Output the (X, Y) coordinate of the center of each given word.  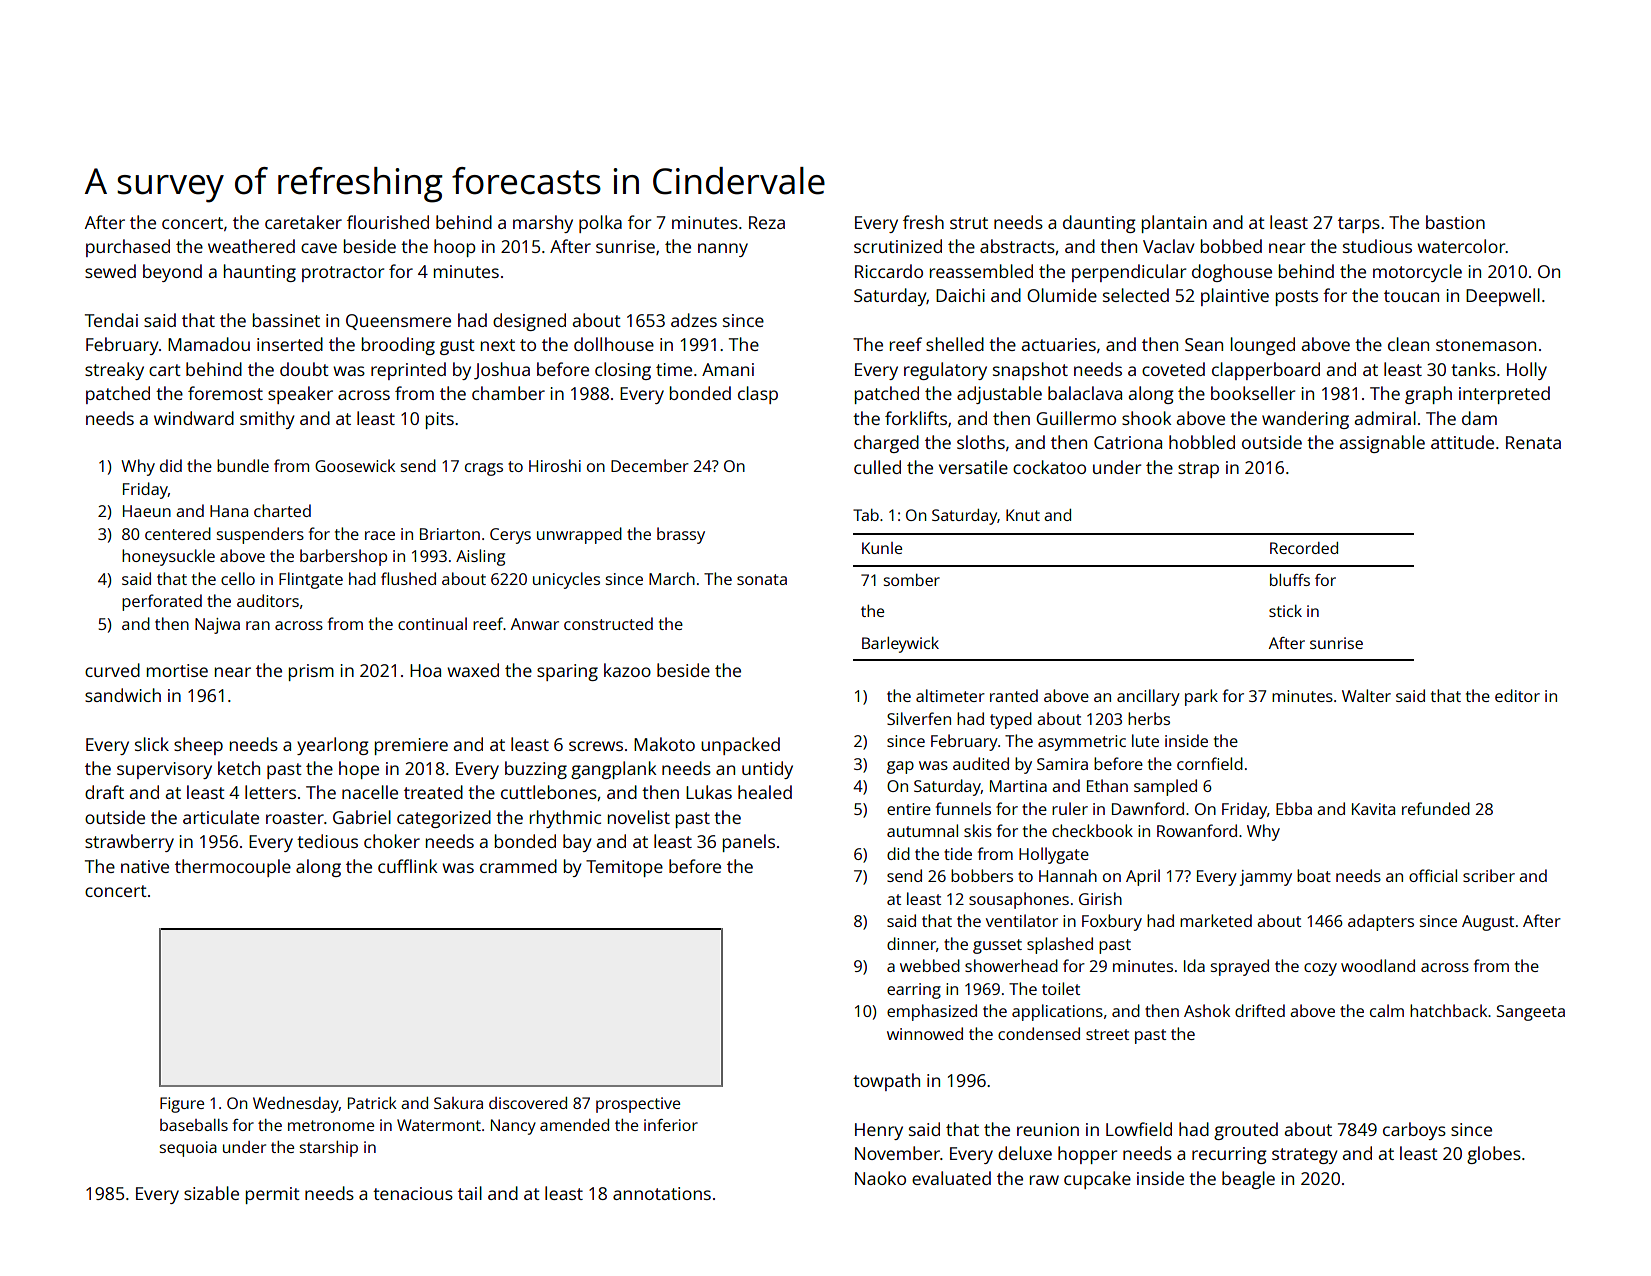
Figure (182, 1105)
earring (914, 991)
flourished (388, 222)
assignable (1382, 444)
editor (1517, 695)
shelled (955, 344)
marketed (1216, 920)
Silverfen (919, 718)
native (145, 866)
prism (311, 672)
